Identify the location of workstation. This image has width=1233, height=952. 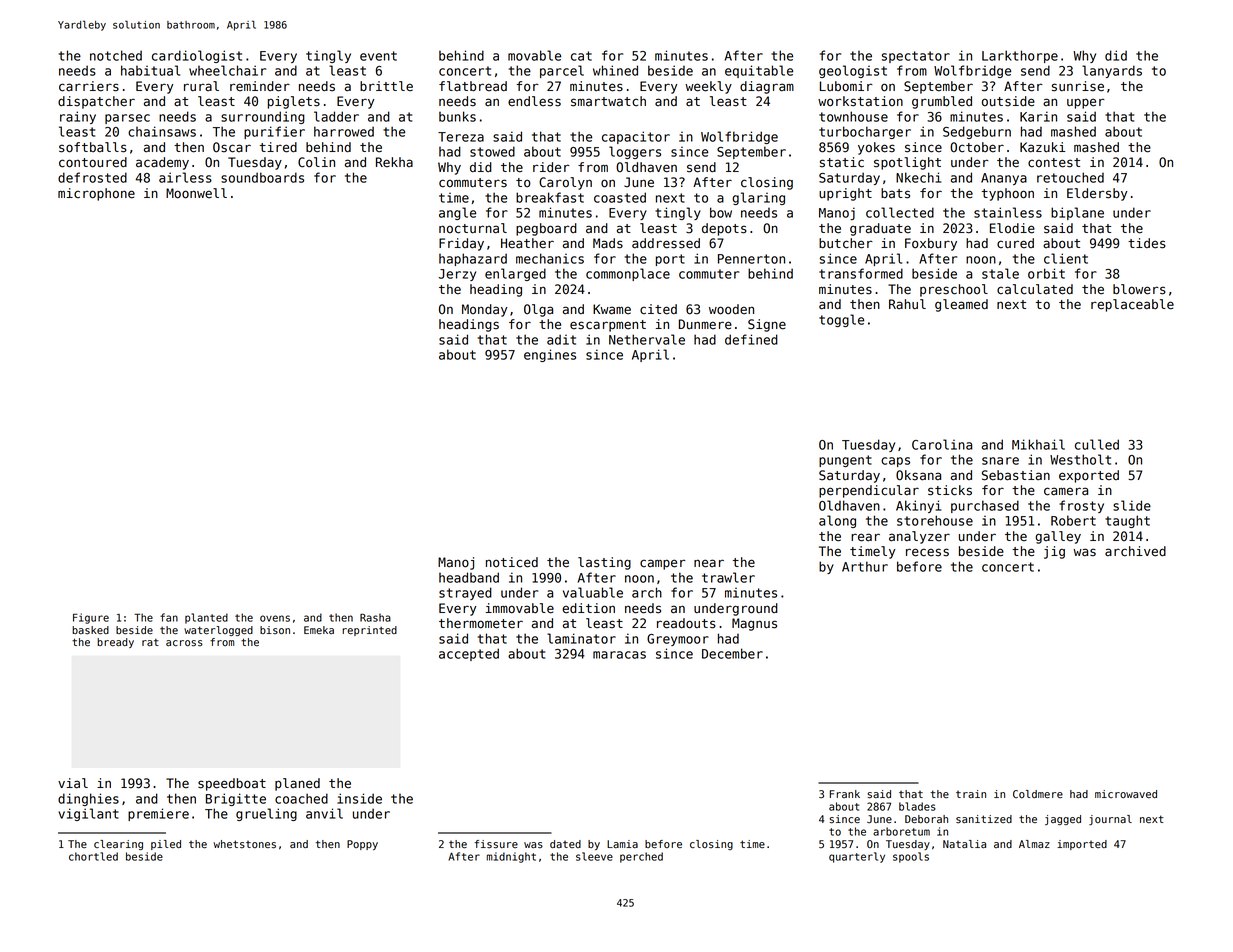
(860, 101).
